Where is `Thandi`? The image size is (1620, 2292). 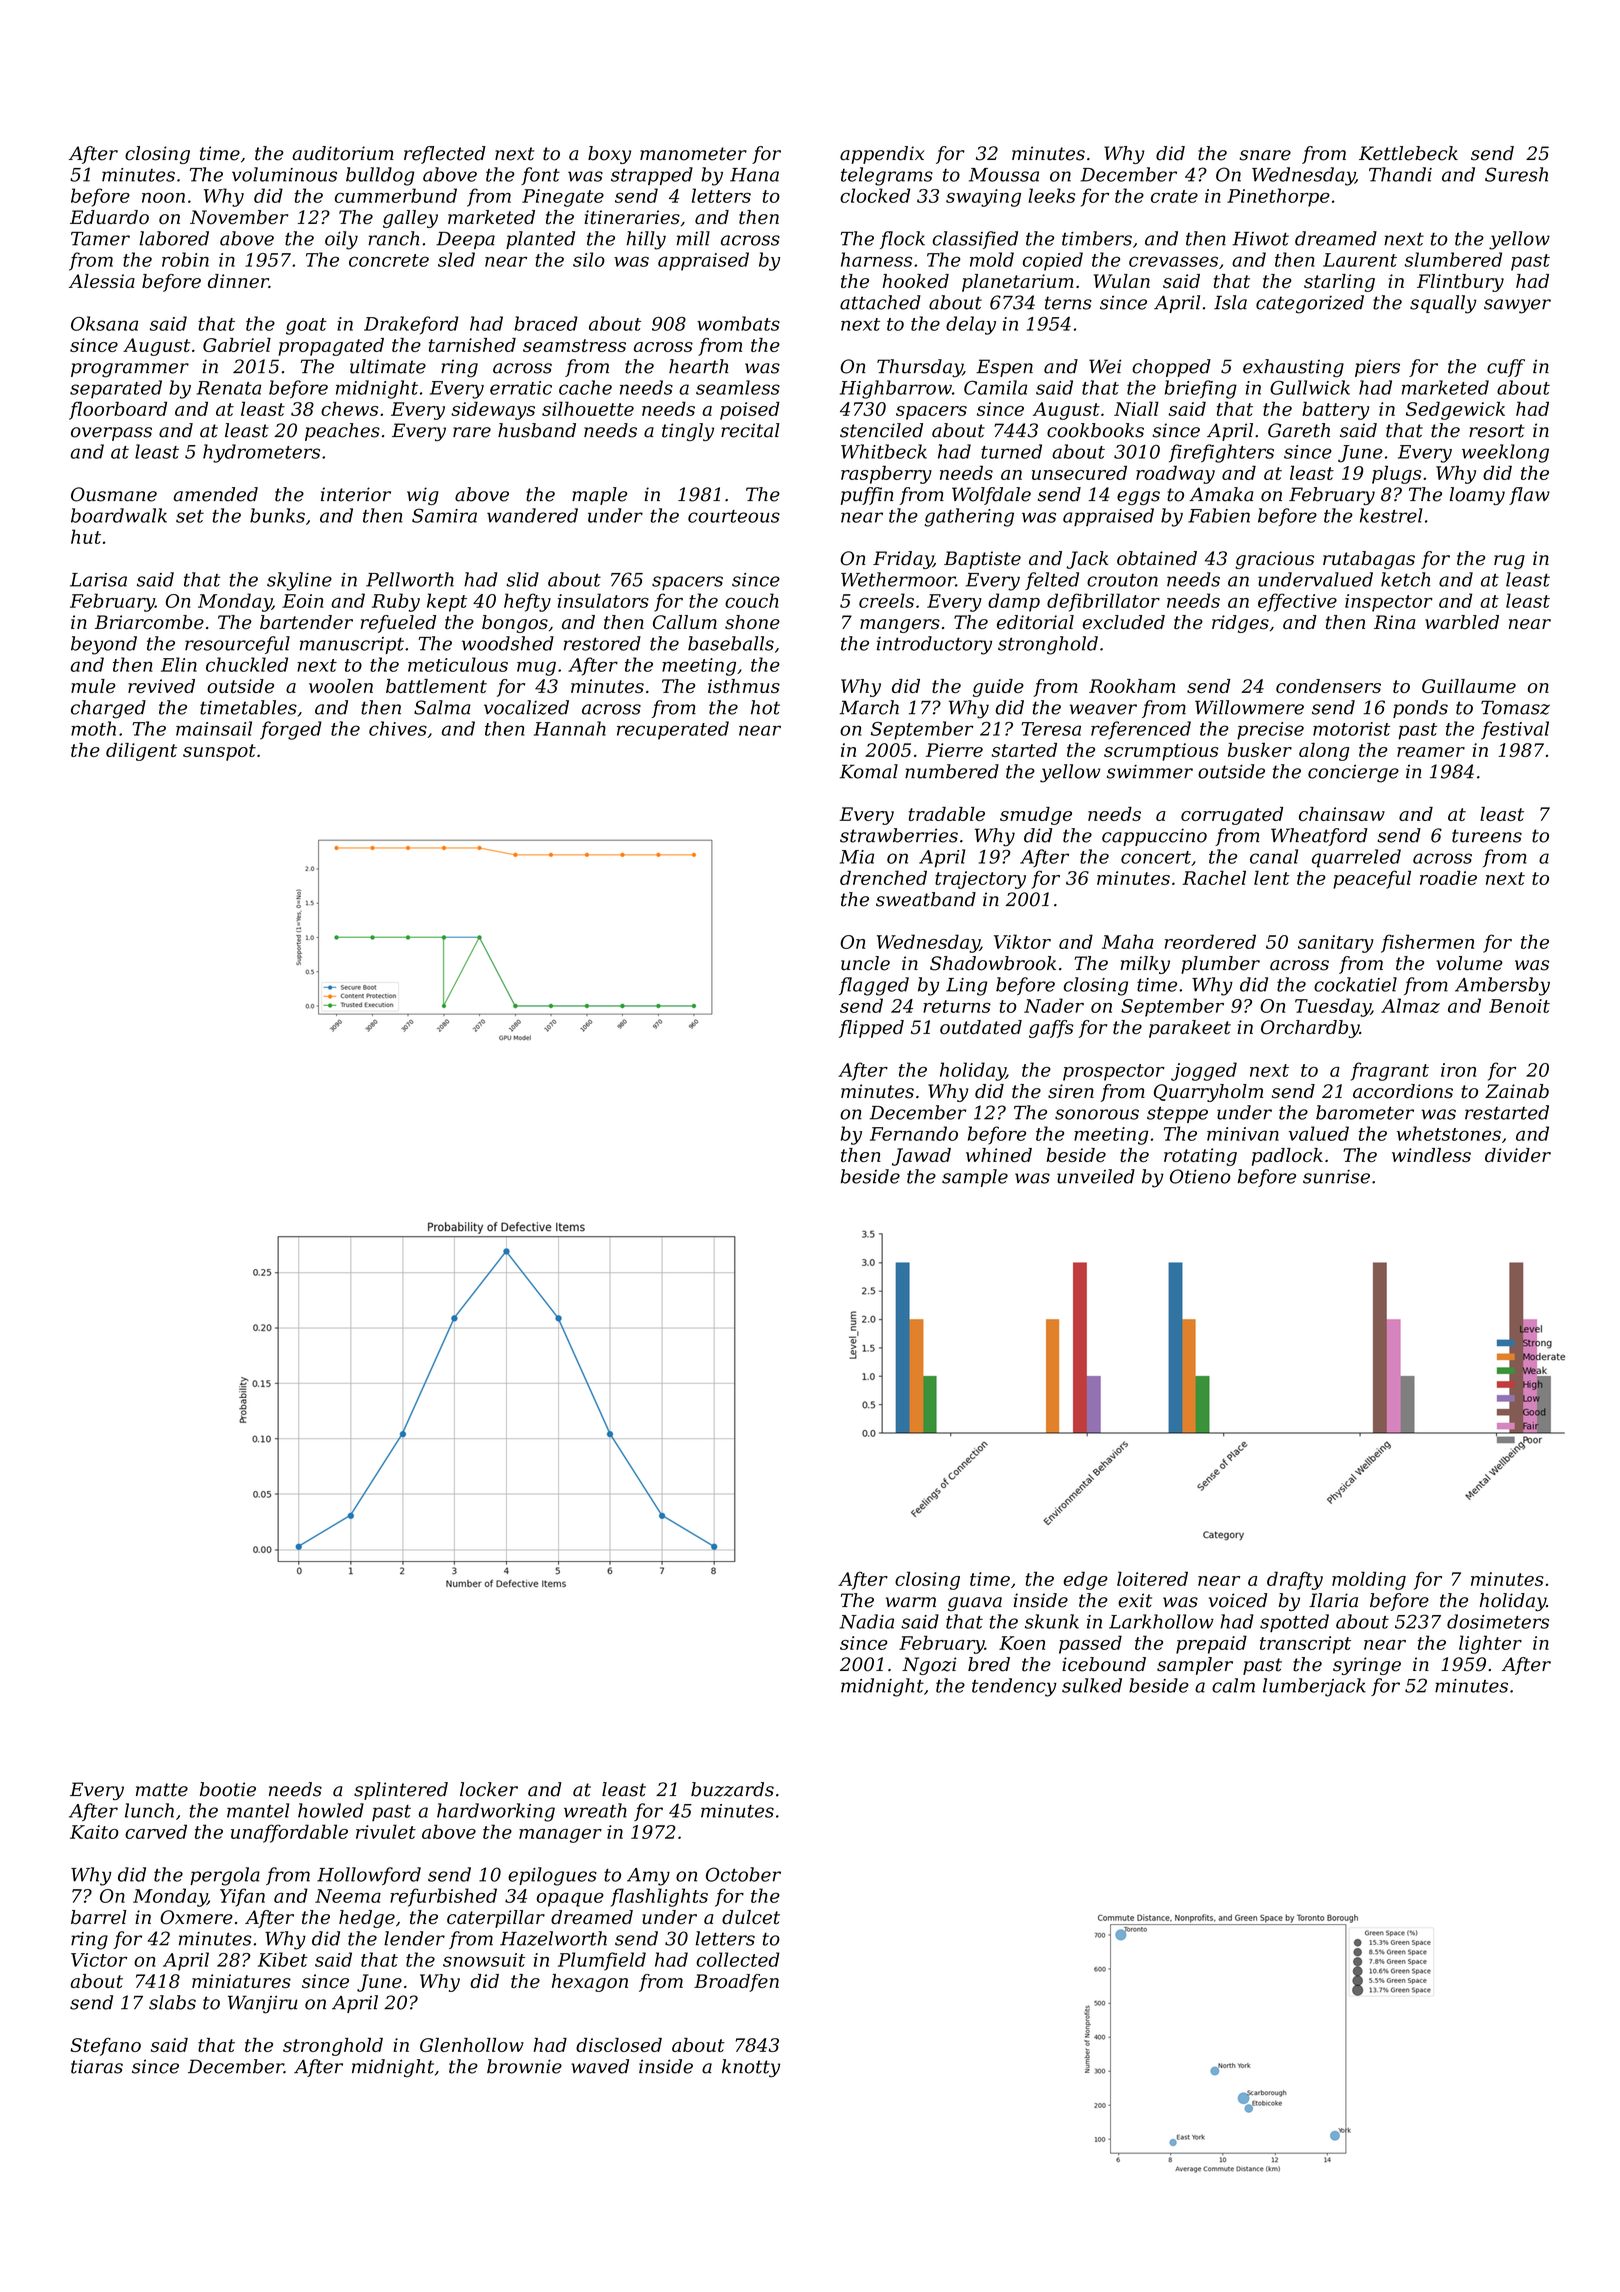
Thandi is located at coordinates (1400, 174).
